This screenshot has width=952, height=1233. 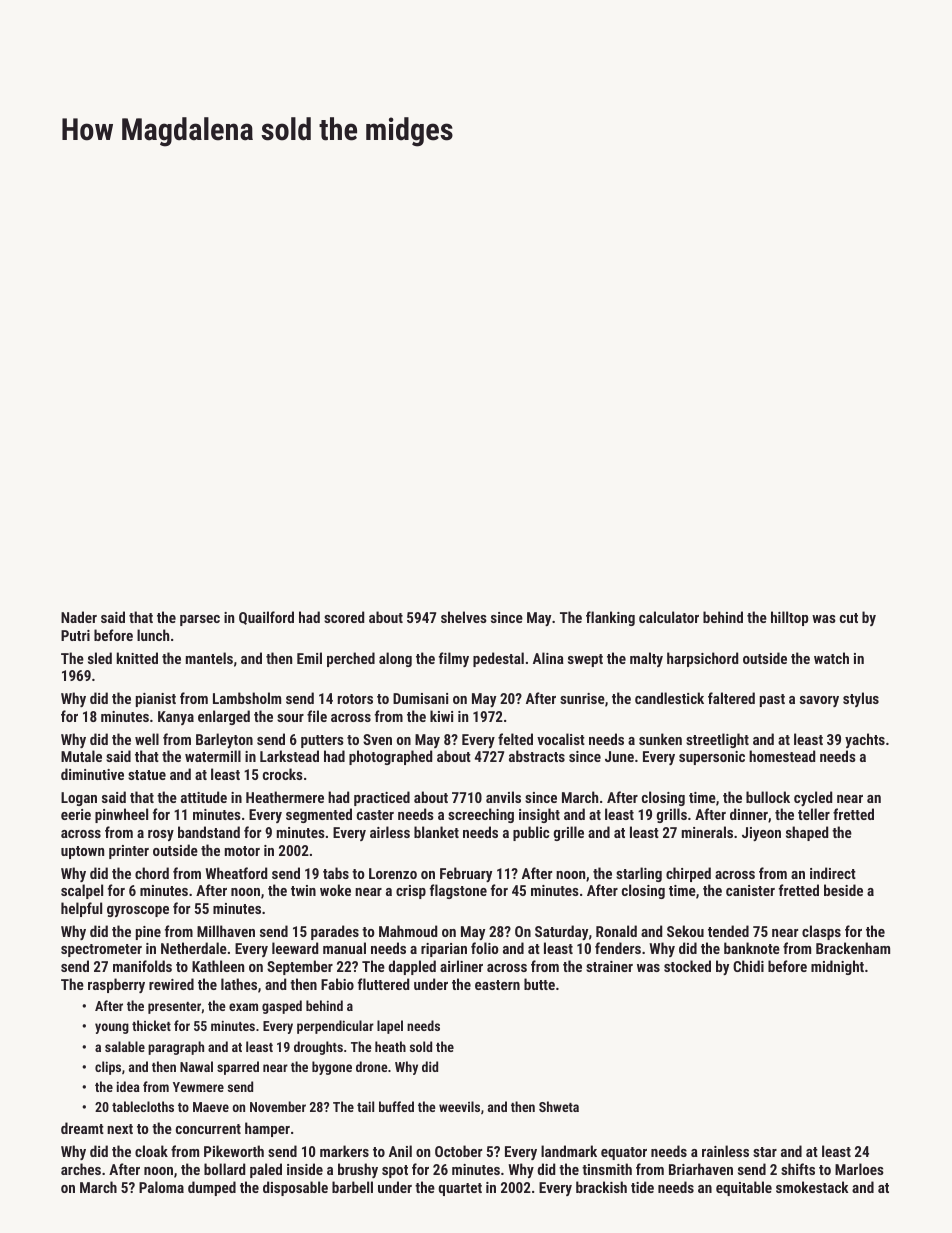 What do you see at coordinates (725, 1151) in the screenshot?
I see `rainless` at bounding box center [725, 1151].
